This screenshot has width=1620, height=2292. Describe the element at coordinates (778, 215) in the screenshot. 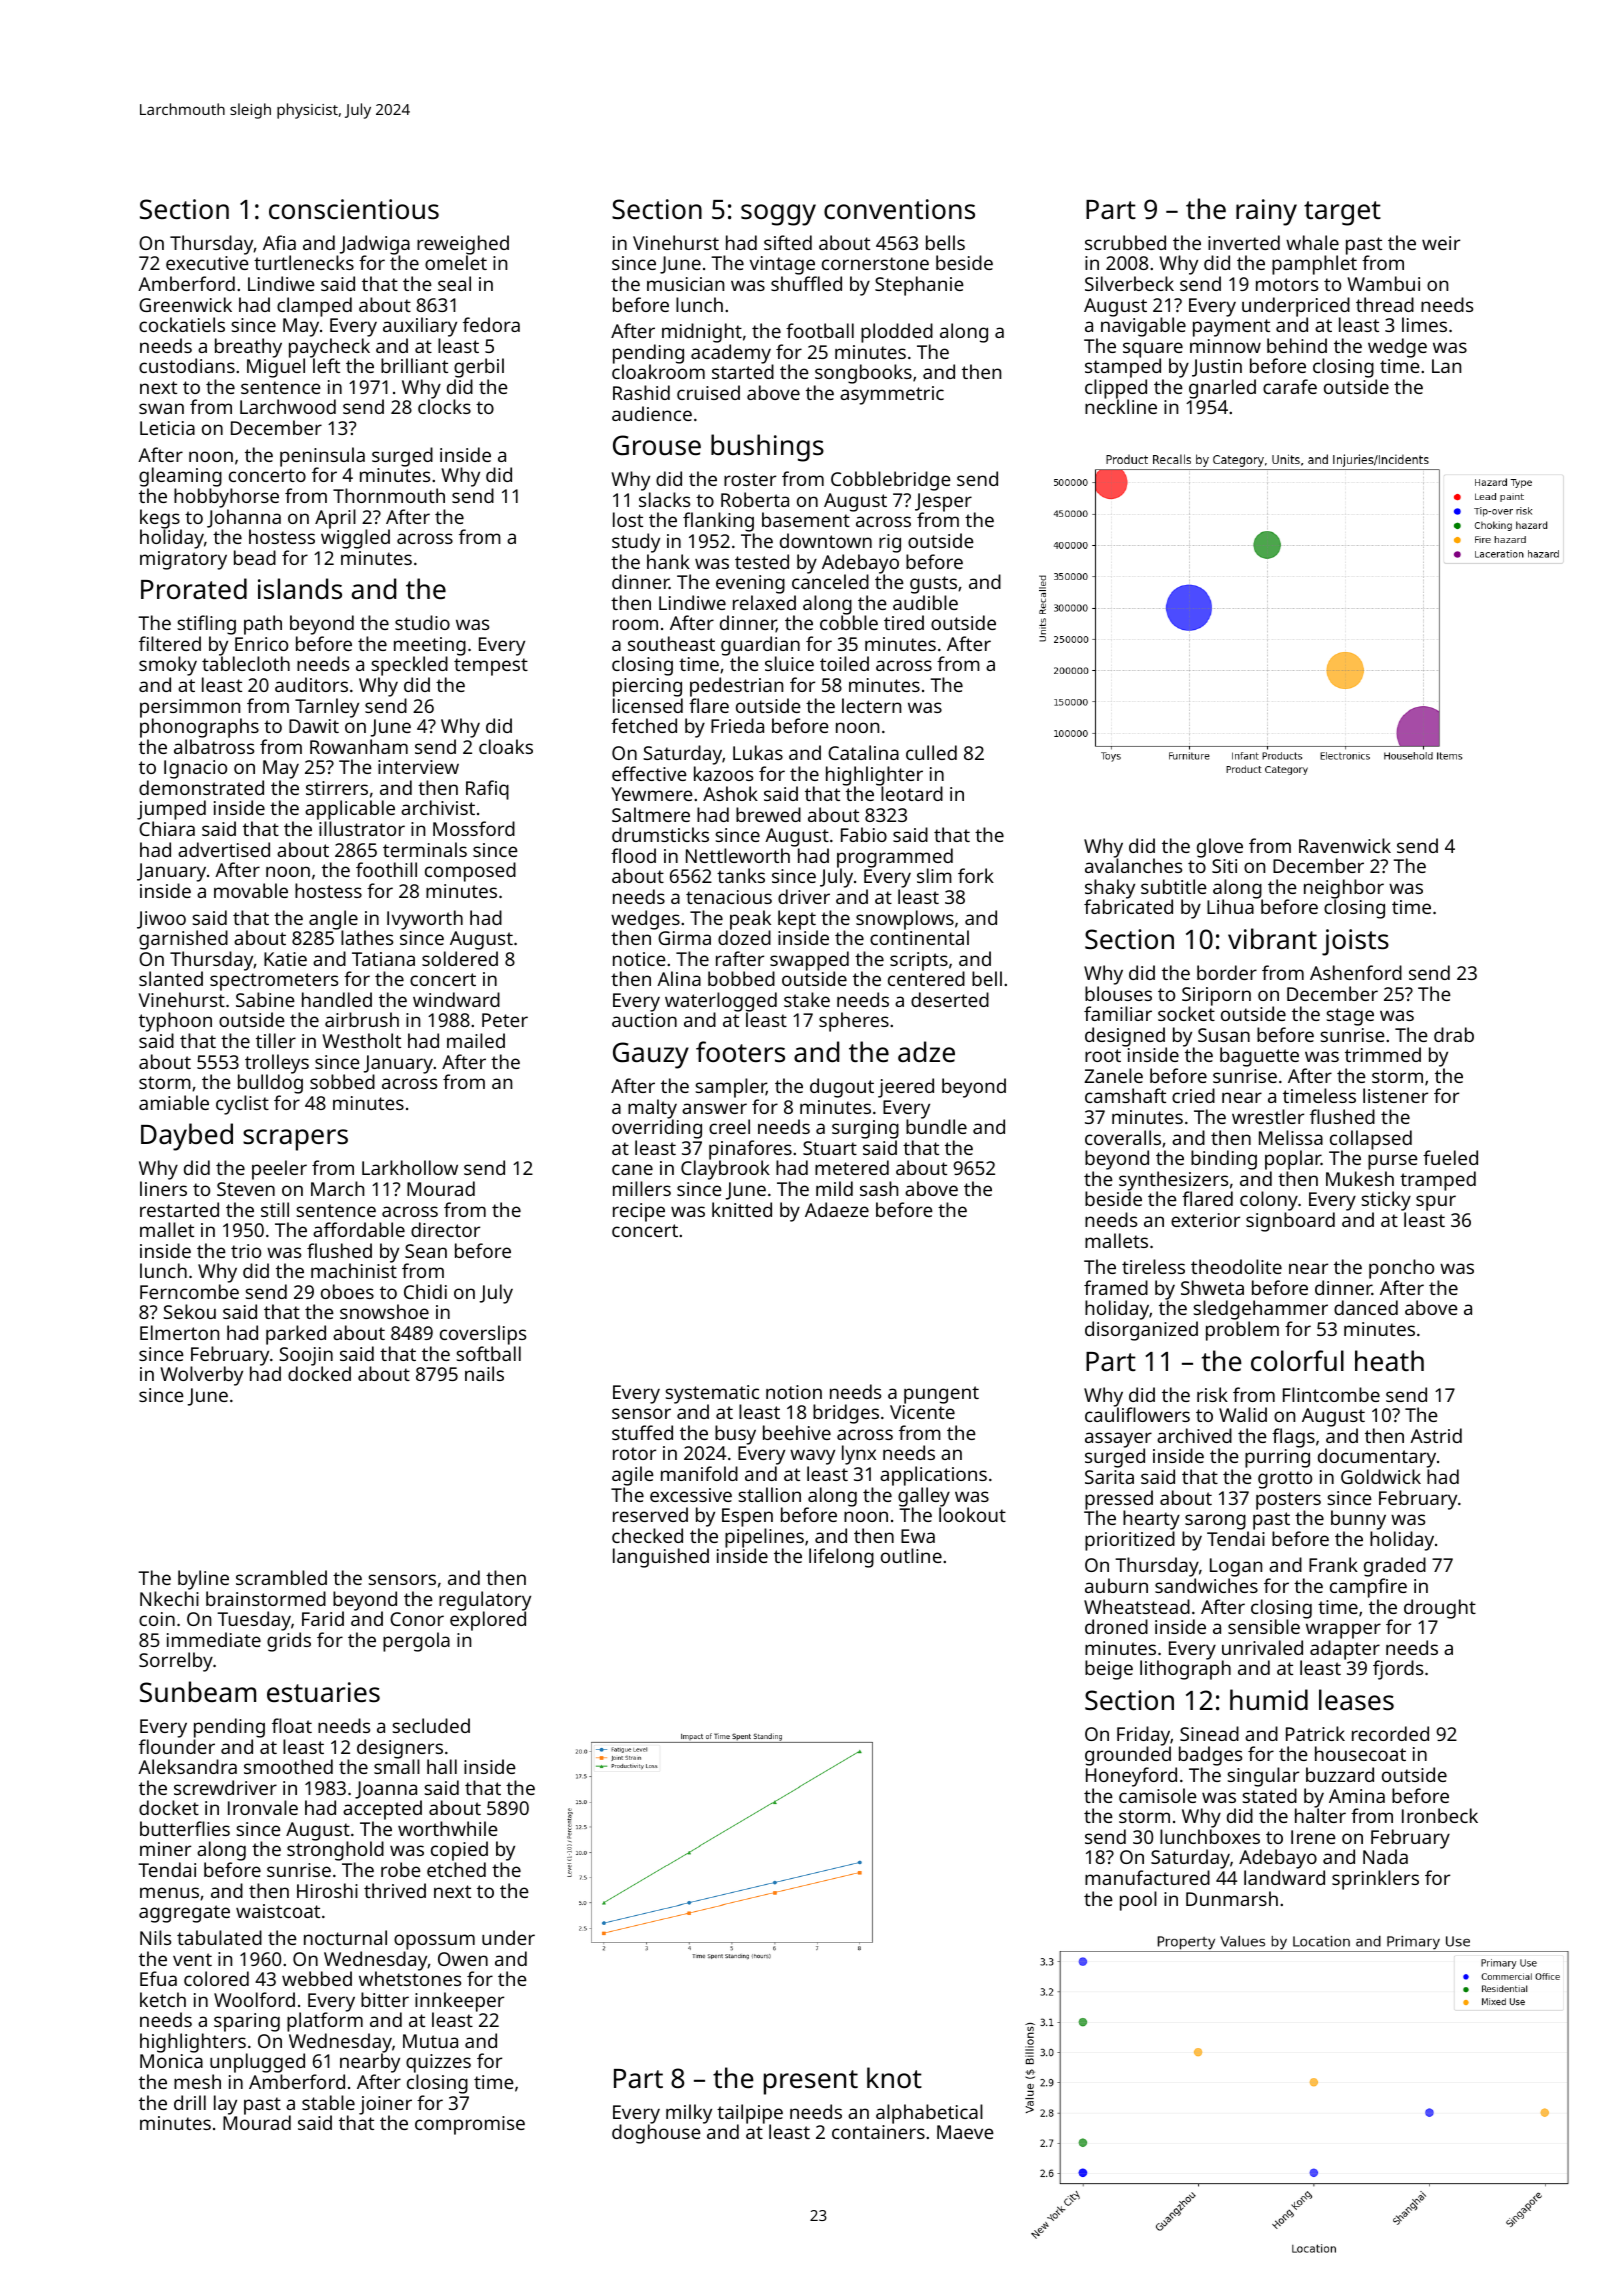

I see `soggy` at that location.
